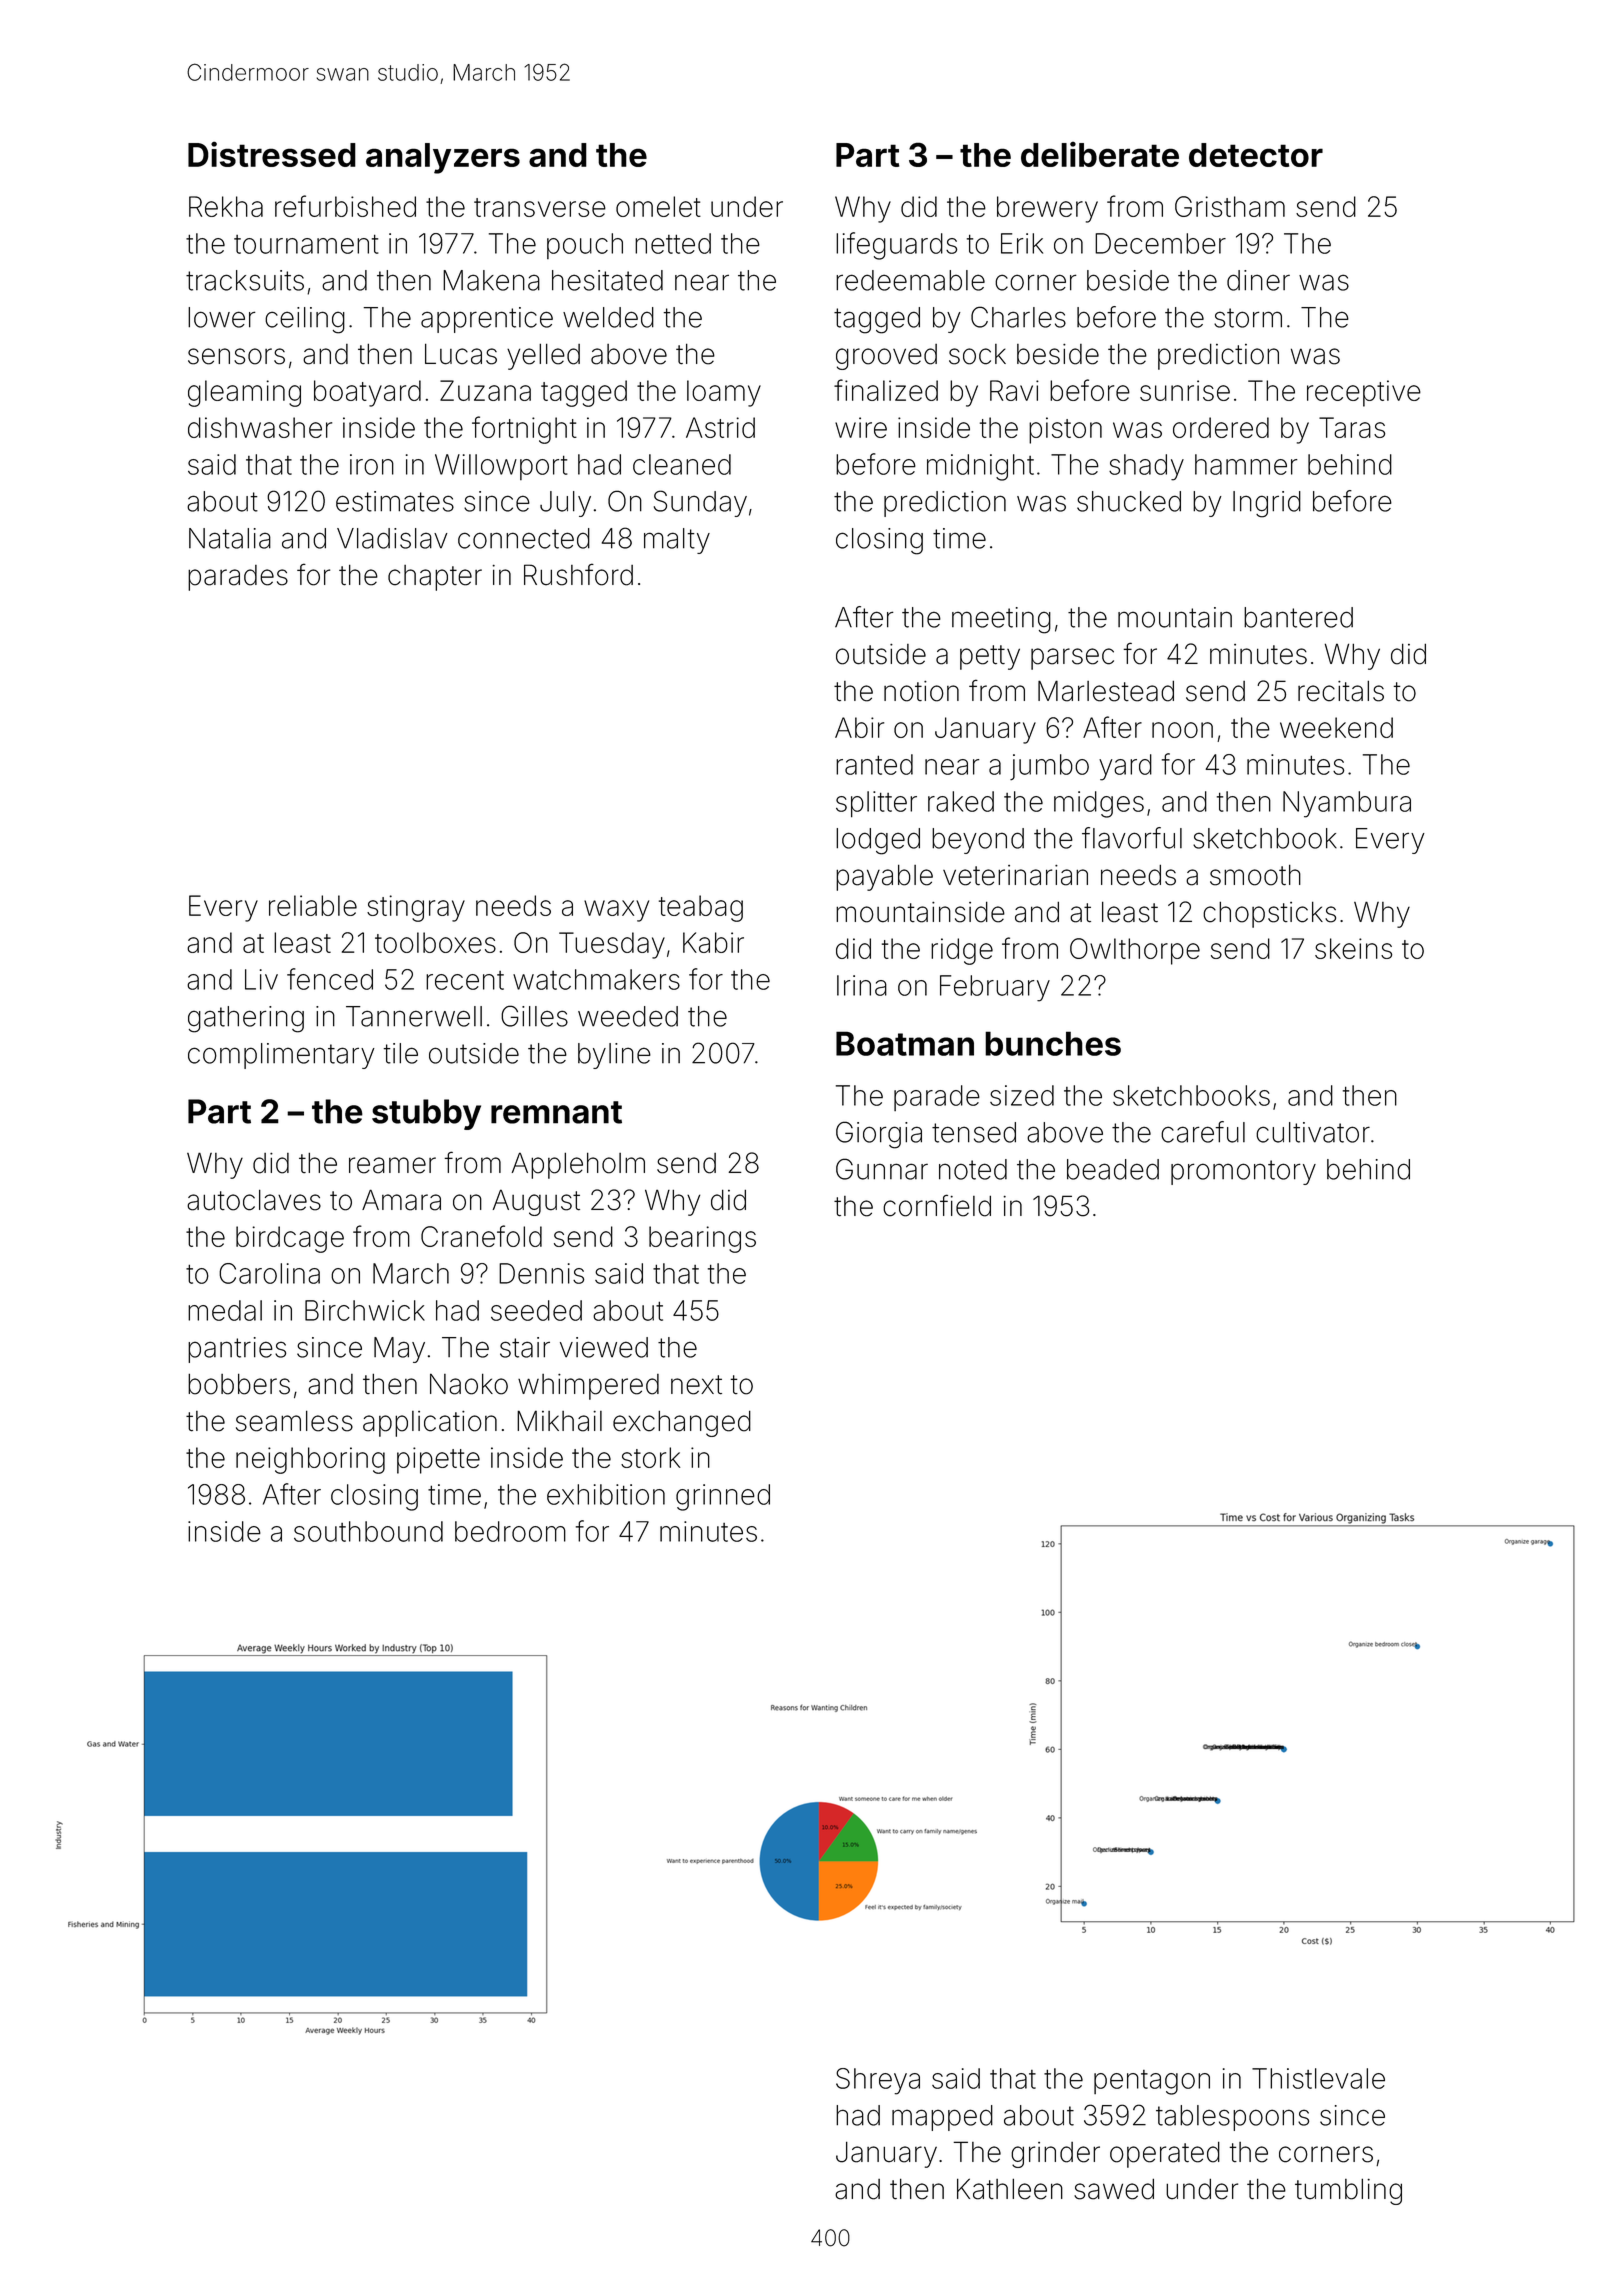 This screenshot has width=1620, height=2292. I want to click on promontory, so click(1243, 1172).
